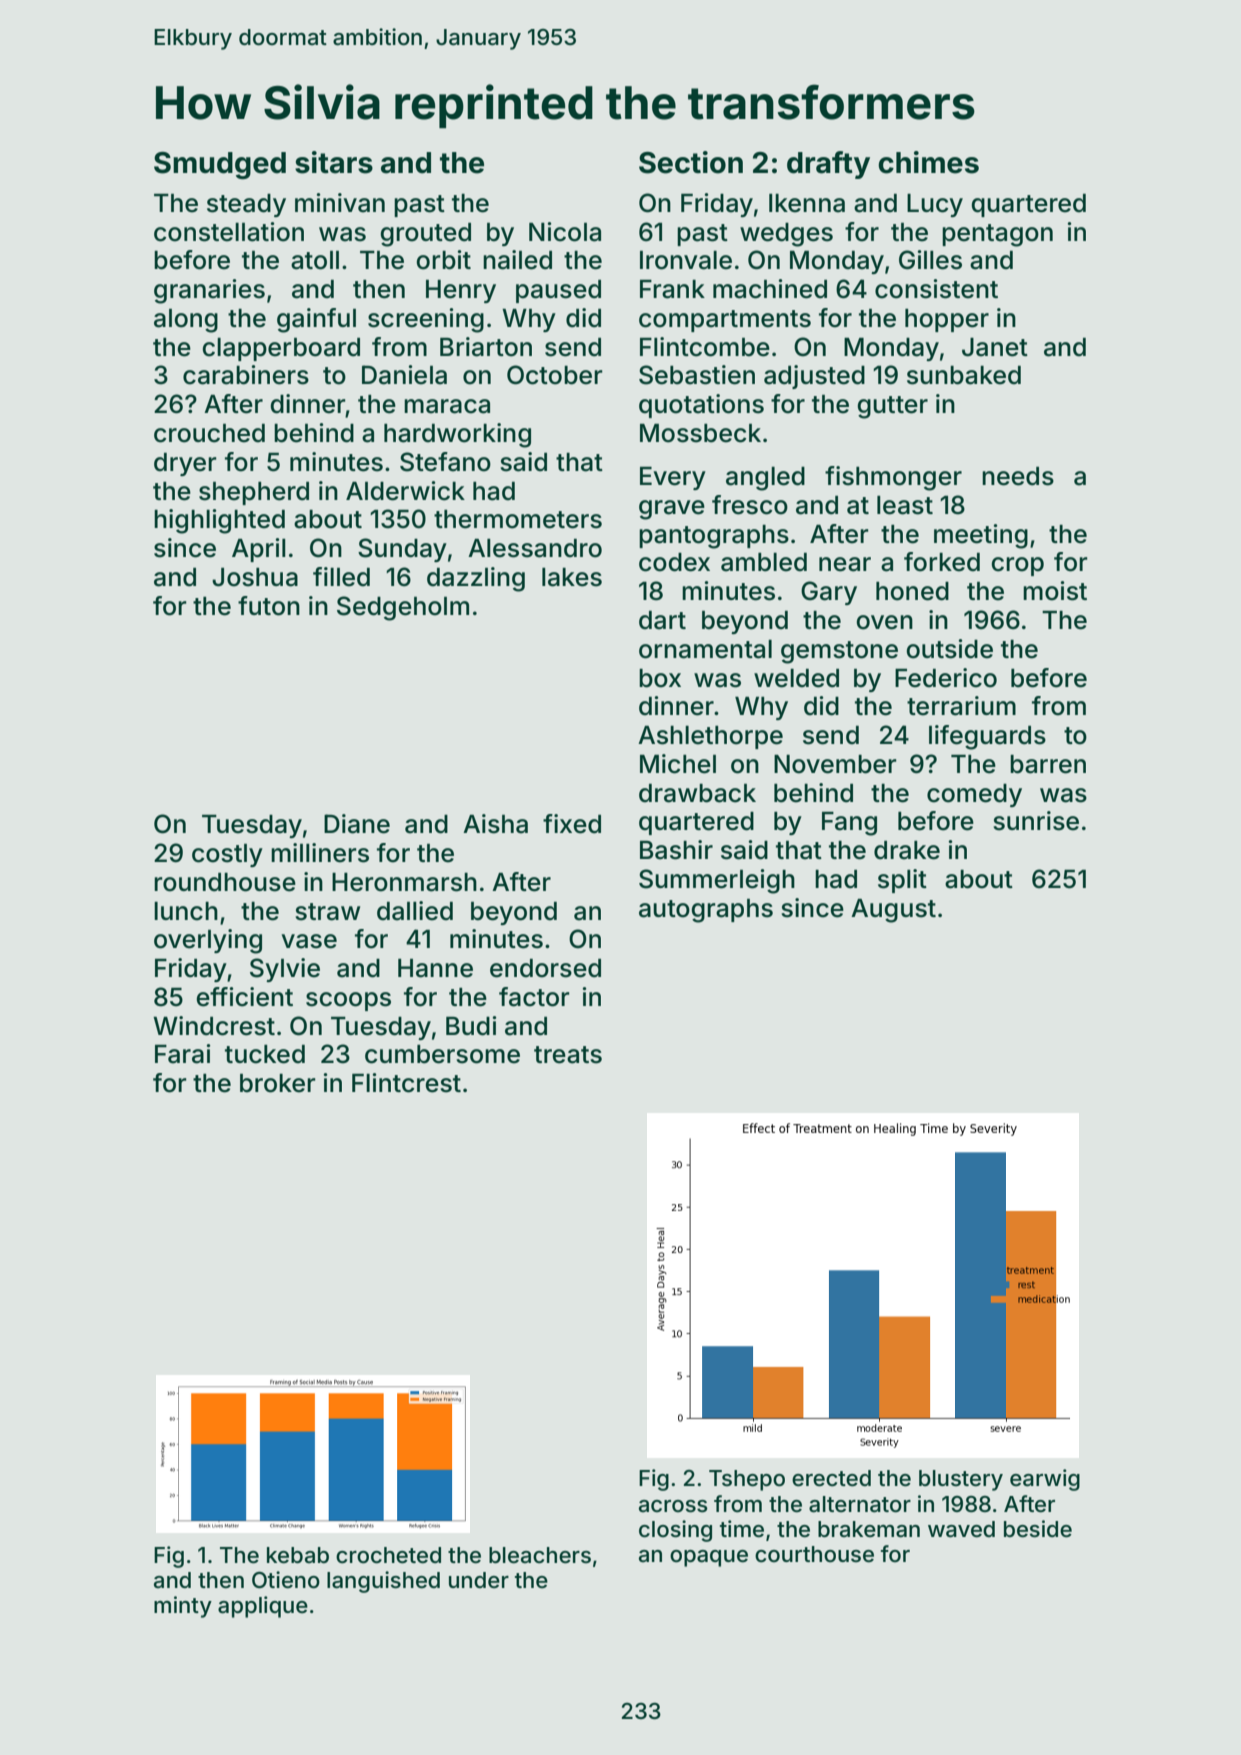 This screenshot has height=1755, width=1241. I want to click on pentagon, so click(997, 235).
